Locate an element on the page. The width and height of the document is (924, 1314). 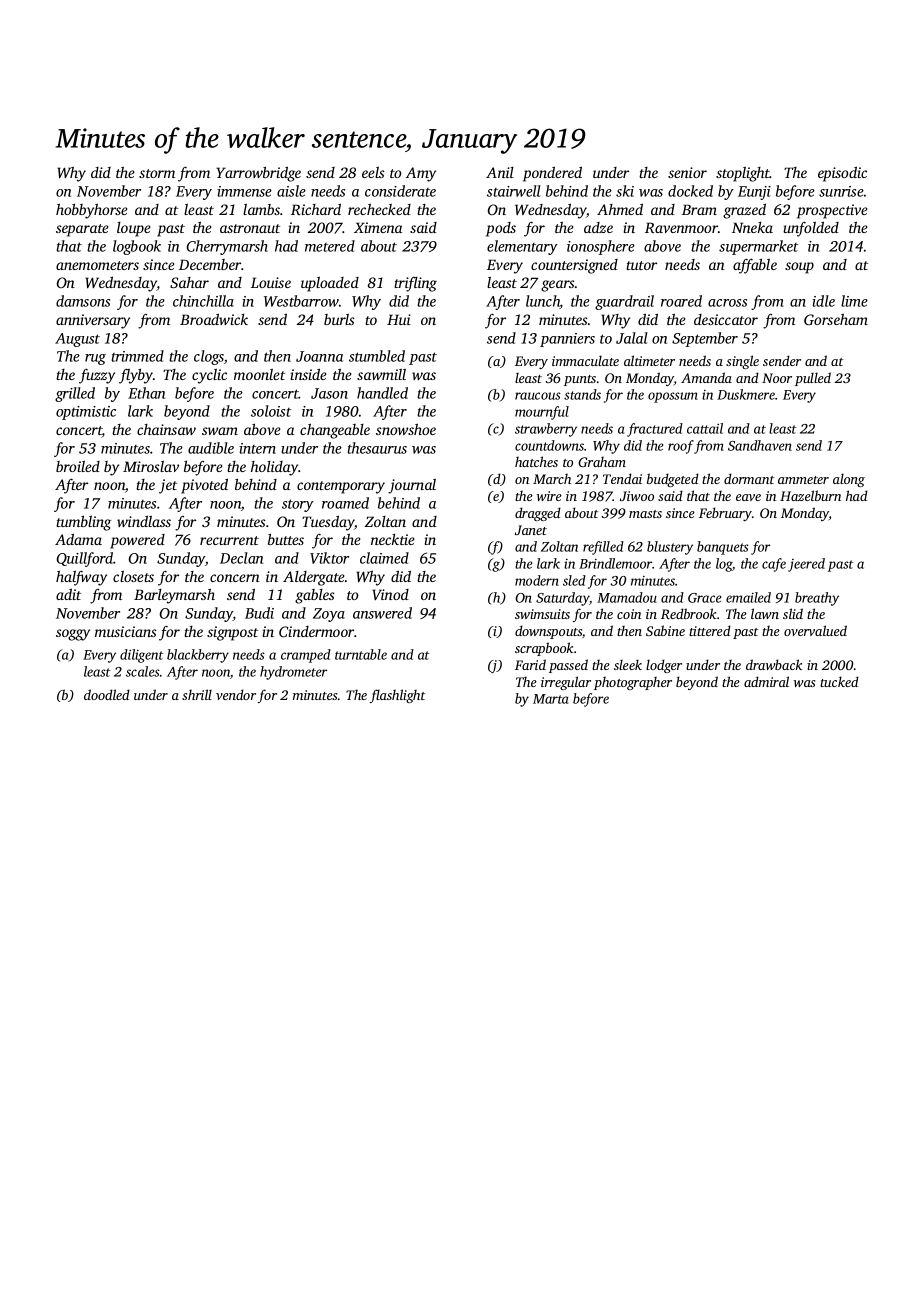
claimed is located at coordinates (384, 558).
